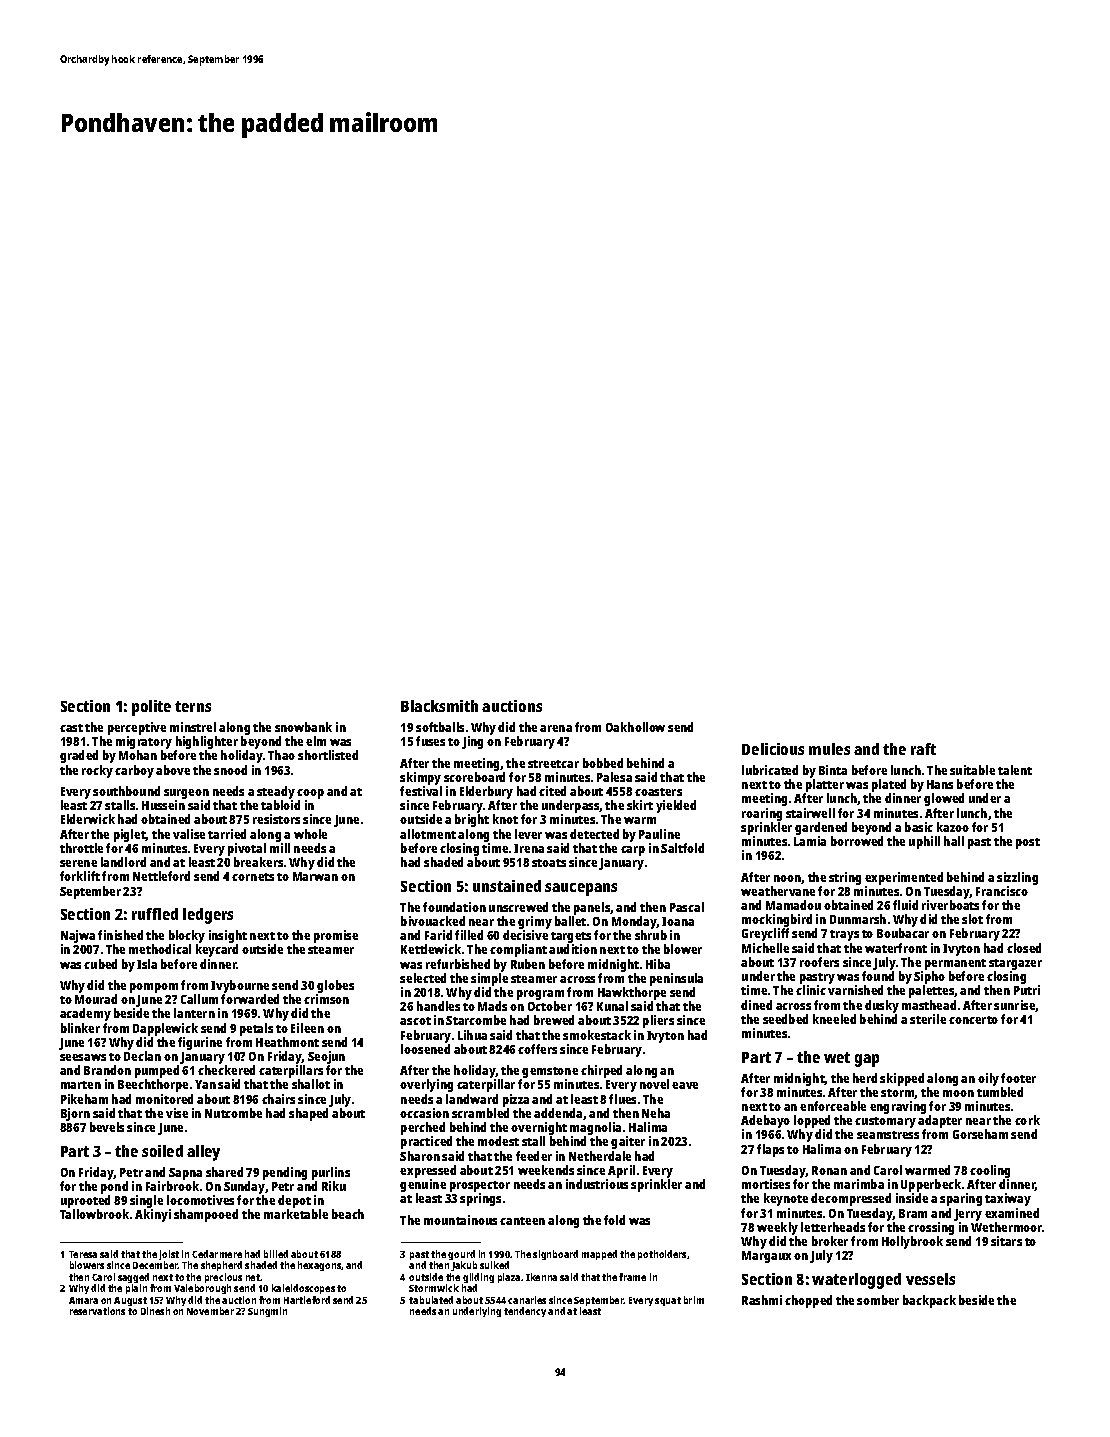  Describe the element at coordinates (194, 1013) in the document. I see `lantern` at that location.
